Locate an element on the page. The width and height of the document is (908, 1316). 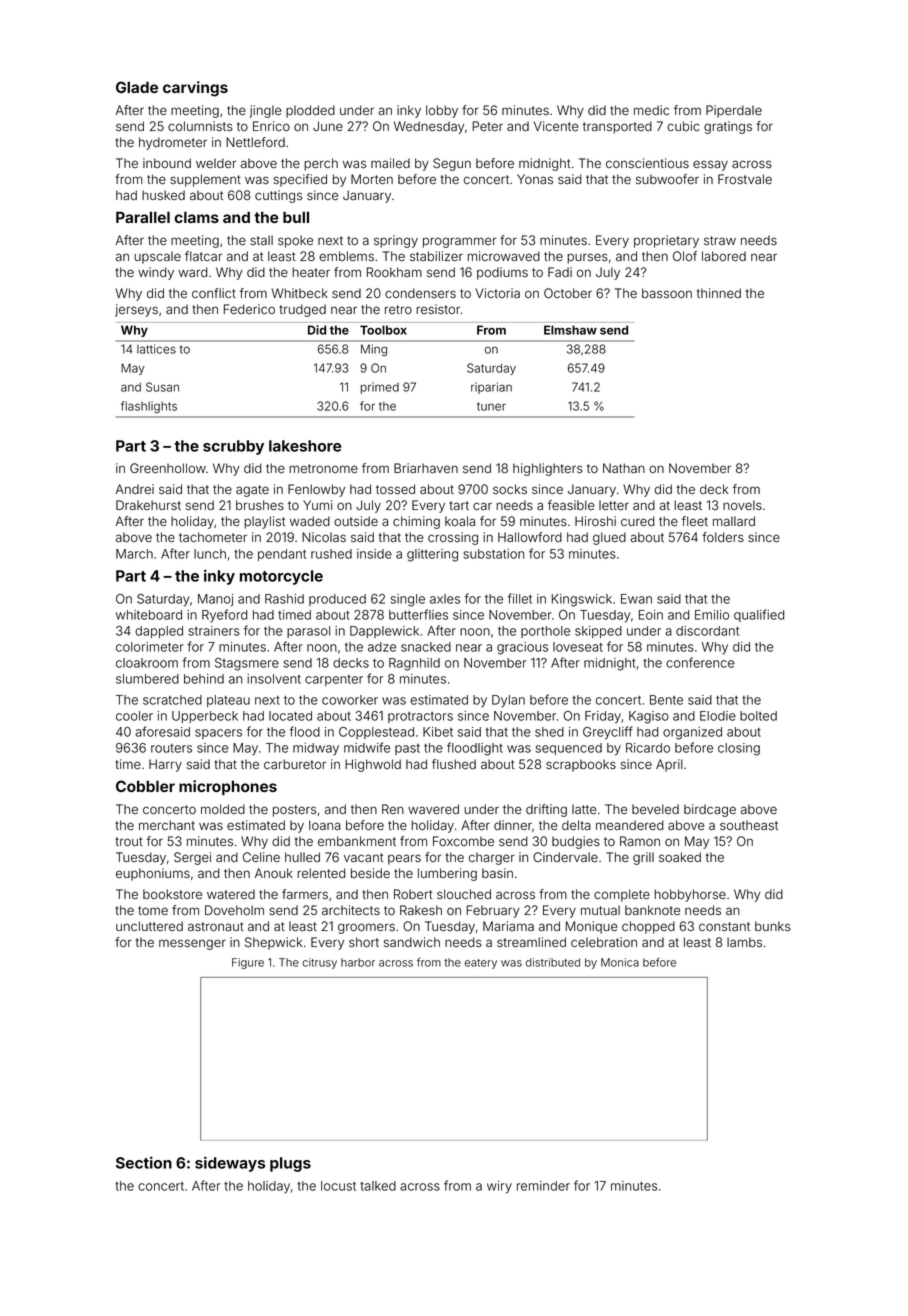
bassoon is located at coordinates (667, 293).
